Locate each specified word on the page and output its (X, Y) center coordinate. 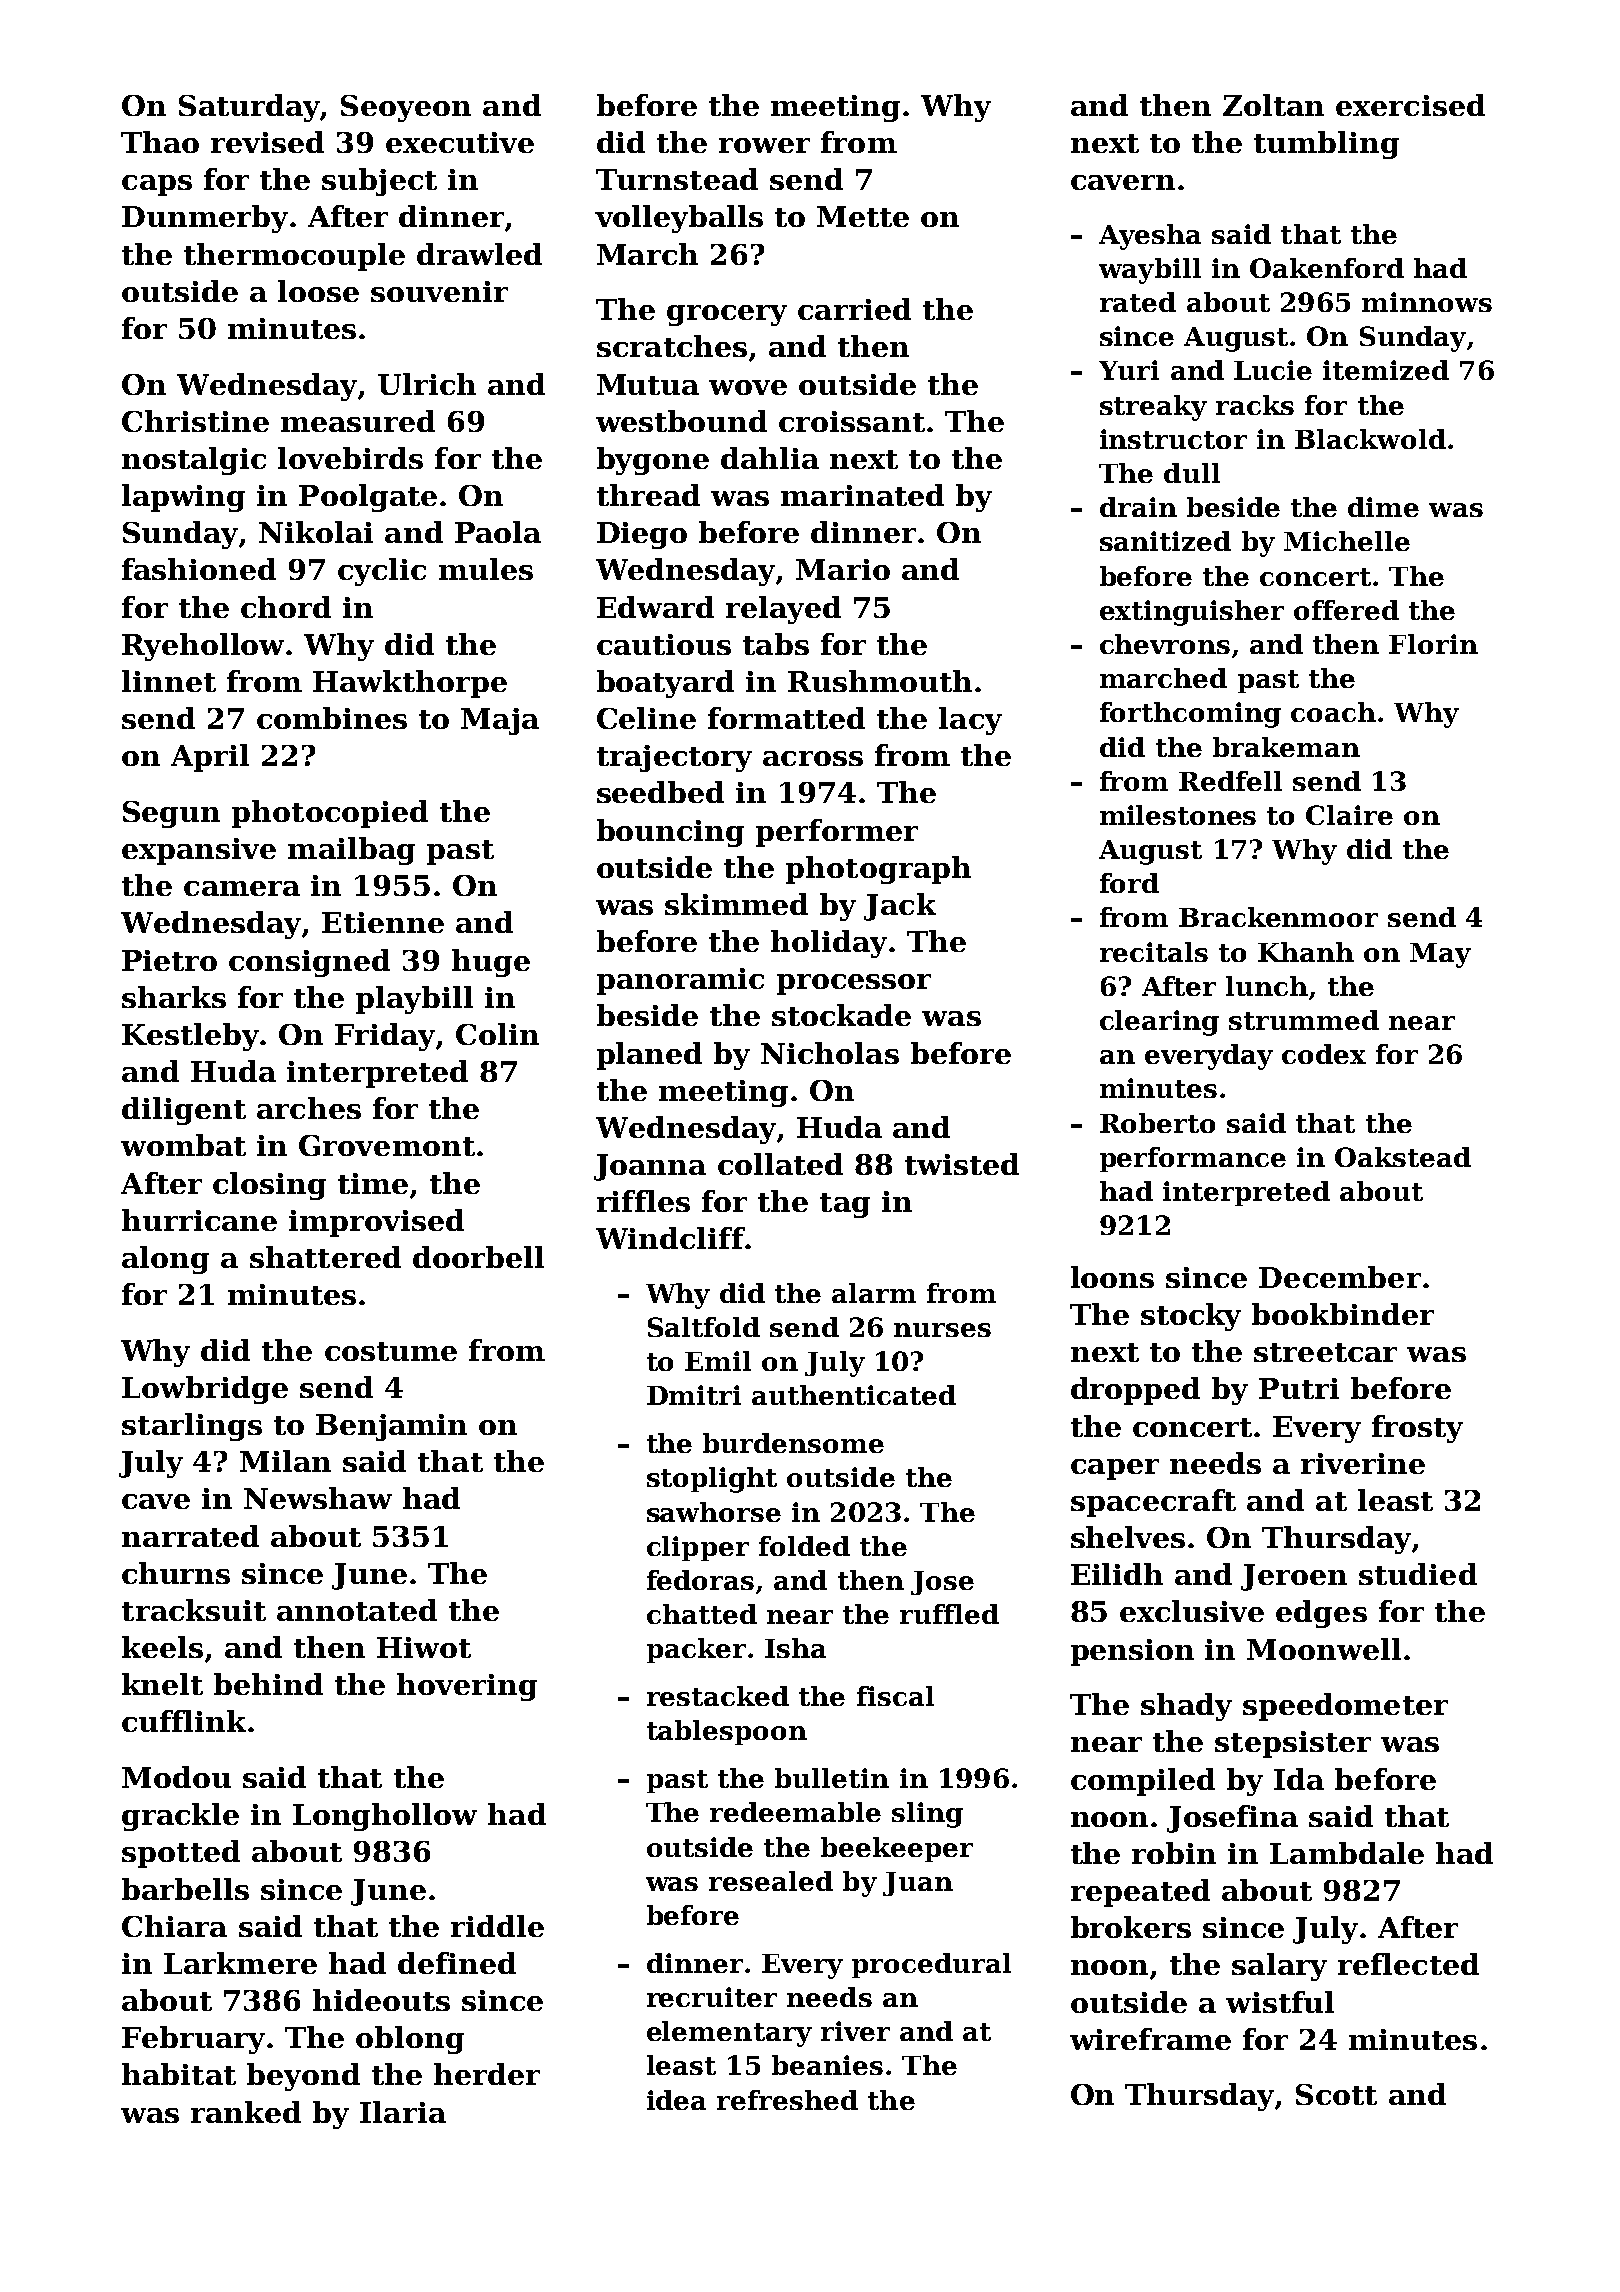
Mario (843, 569)
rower (764, 145)
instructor (1173, 439)
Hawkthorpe (410, 684)
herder (487, 2074)
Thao (160, 142)
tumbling (1326, 145)
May (1440, 955)
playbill (414, 1000)
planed (649, 1056)
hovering (467, 1687)
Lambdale (1347, 1853)
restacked (718, 1696)
